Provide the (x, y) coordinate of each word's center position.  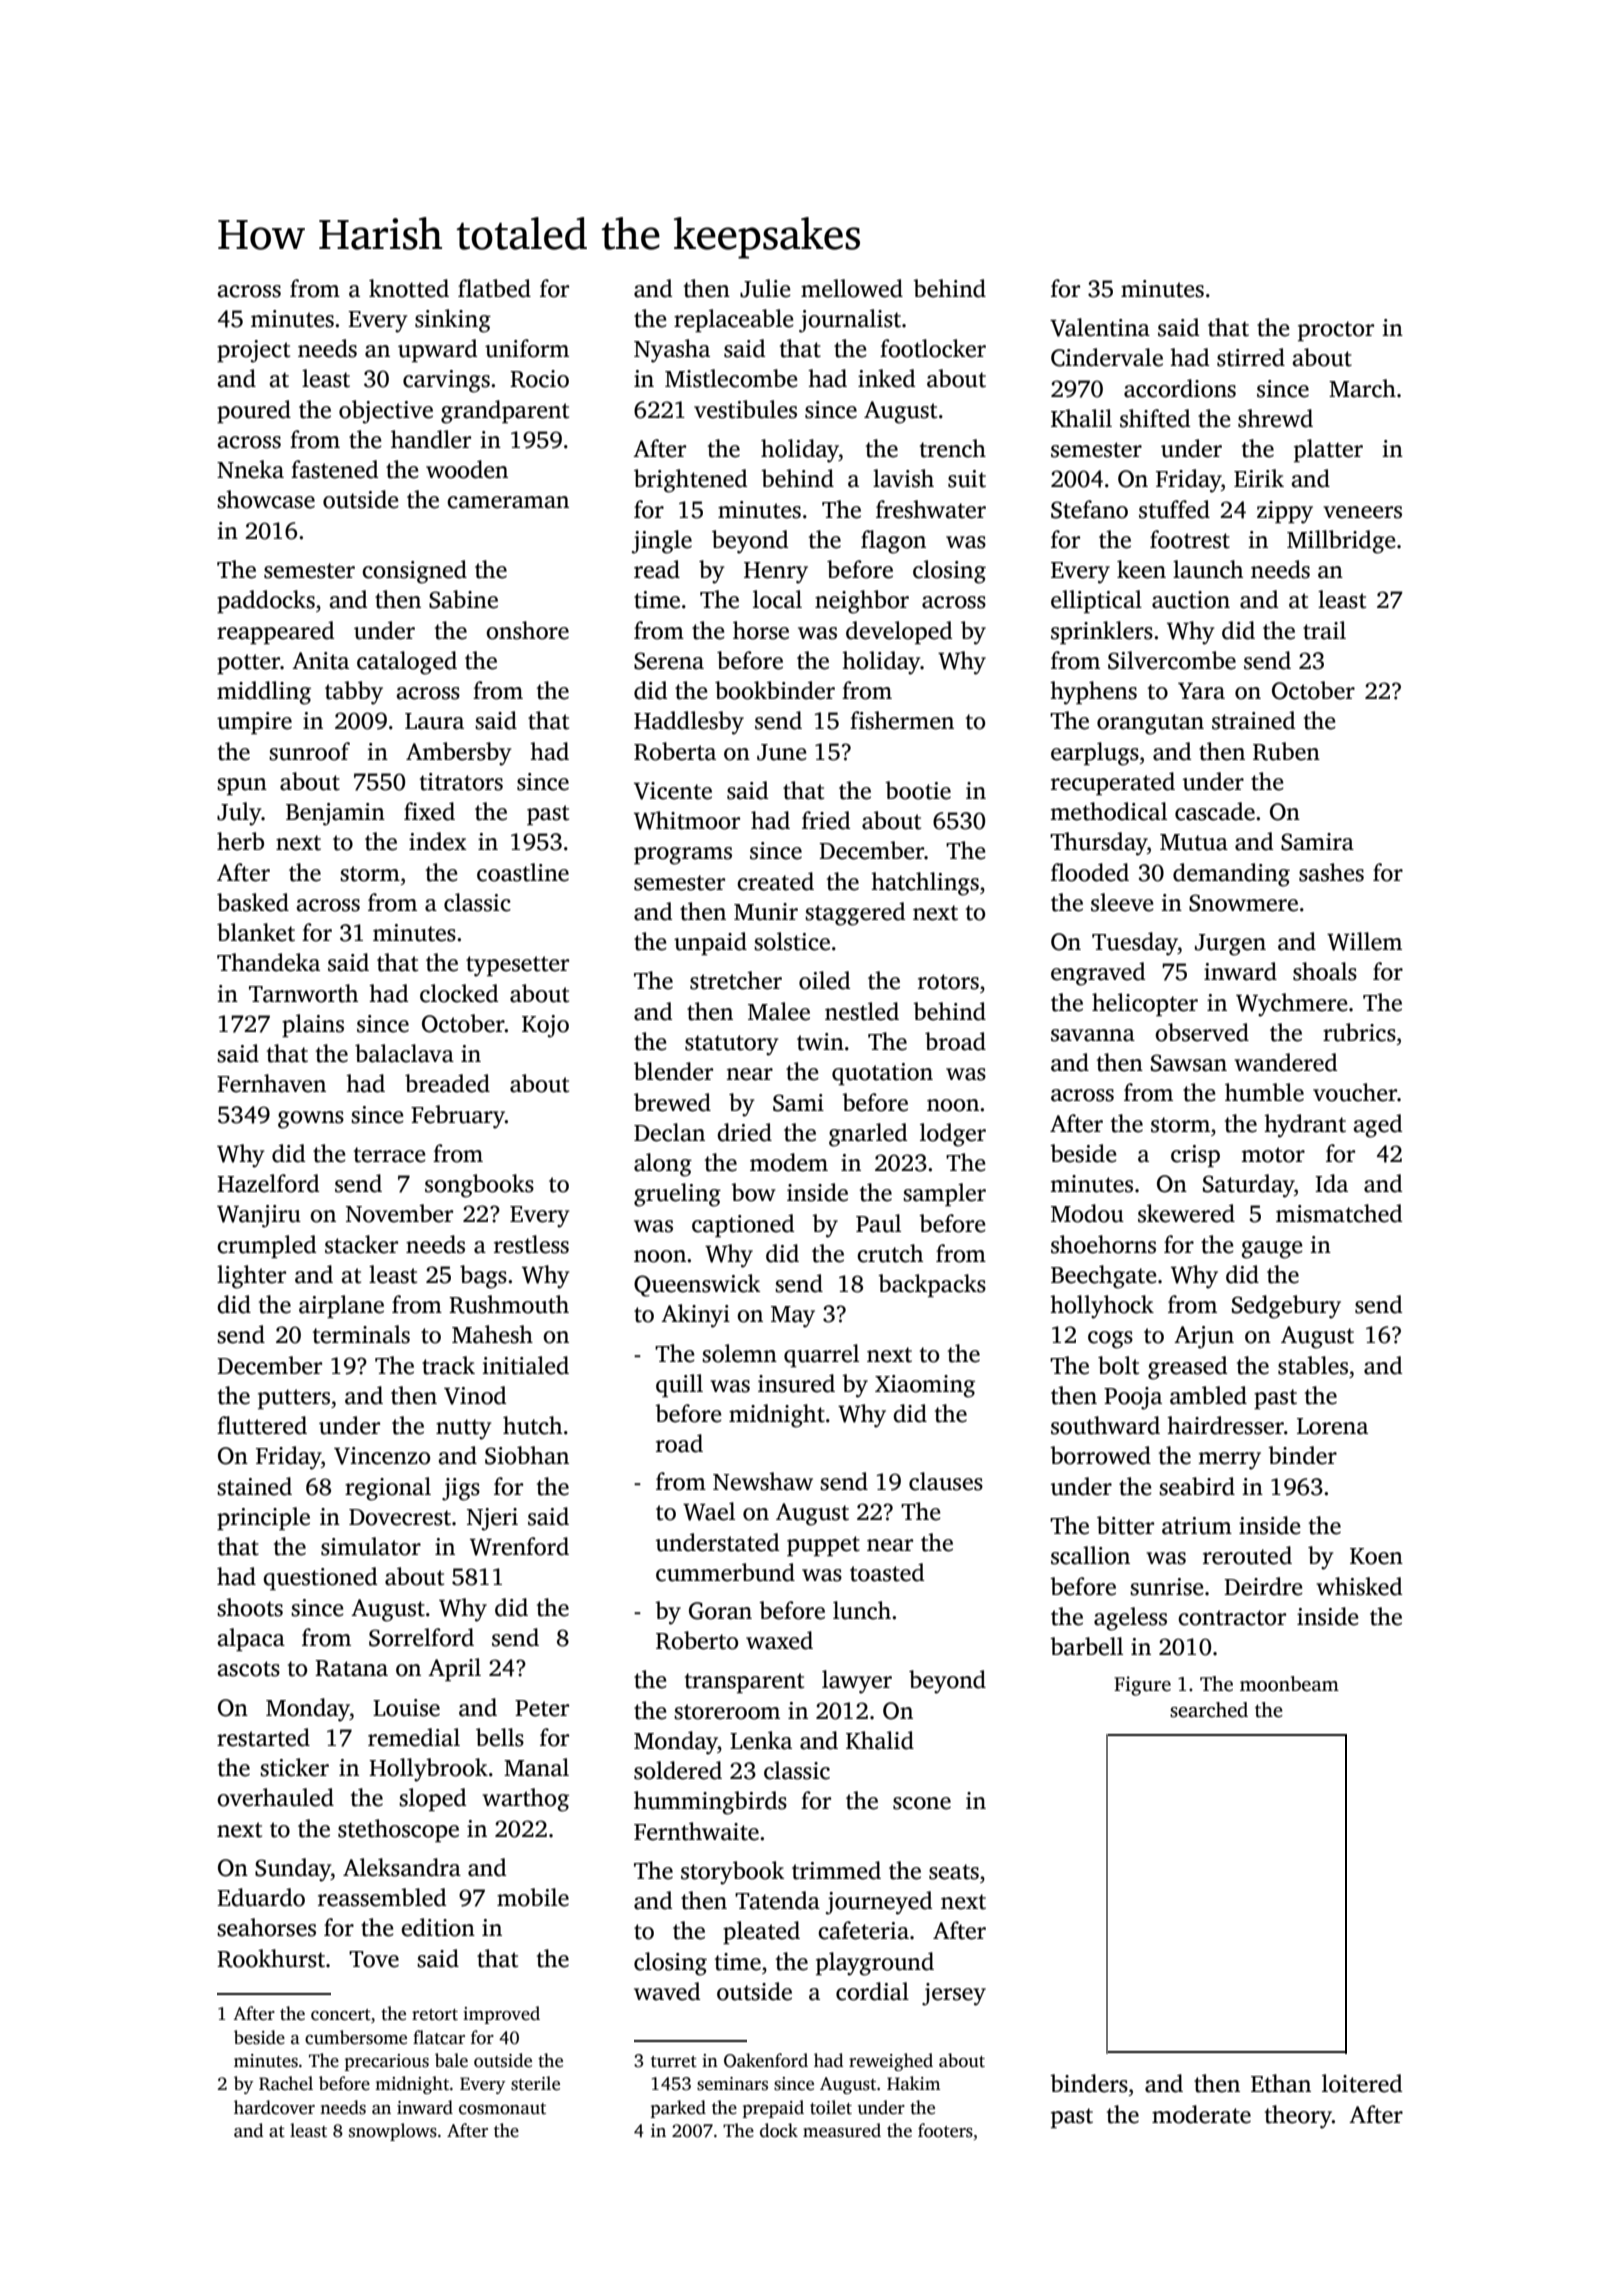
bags (483, 1277)
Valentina (1100, 327)
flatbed (494, 288)
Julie (765, 288)
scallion (1090, 1555)
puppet (823, 1546)
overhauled (275, 1797)
